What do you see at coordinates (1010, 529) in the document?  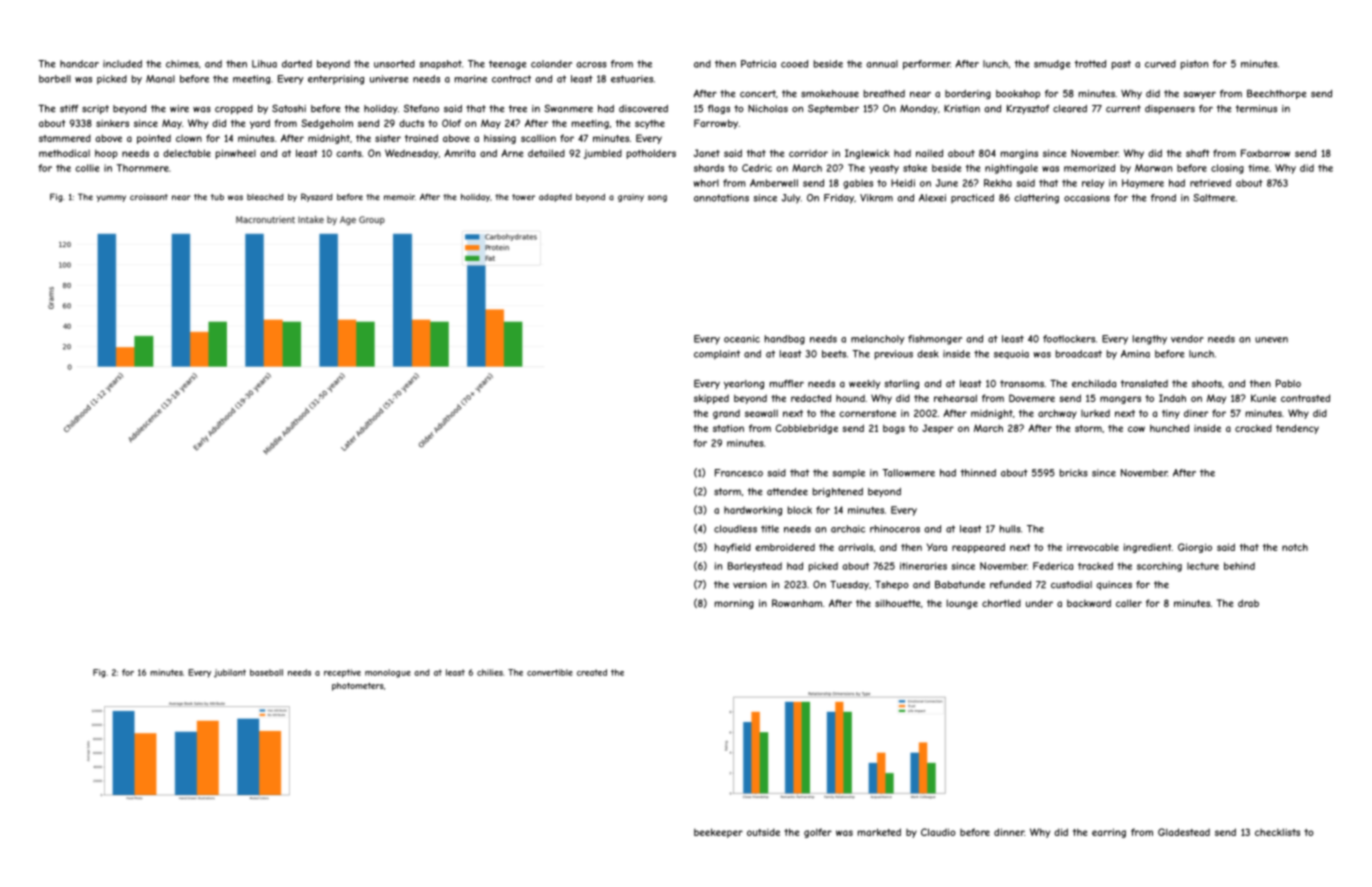 I see `hulls` at bounding box center [1010, 529].
